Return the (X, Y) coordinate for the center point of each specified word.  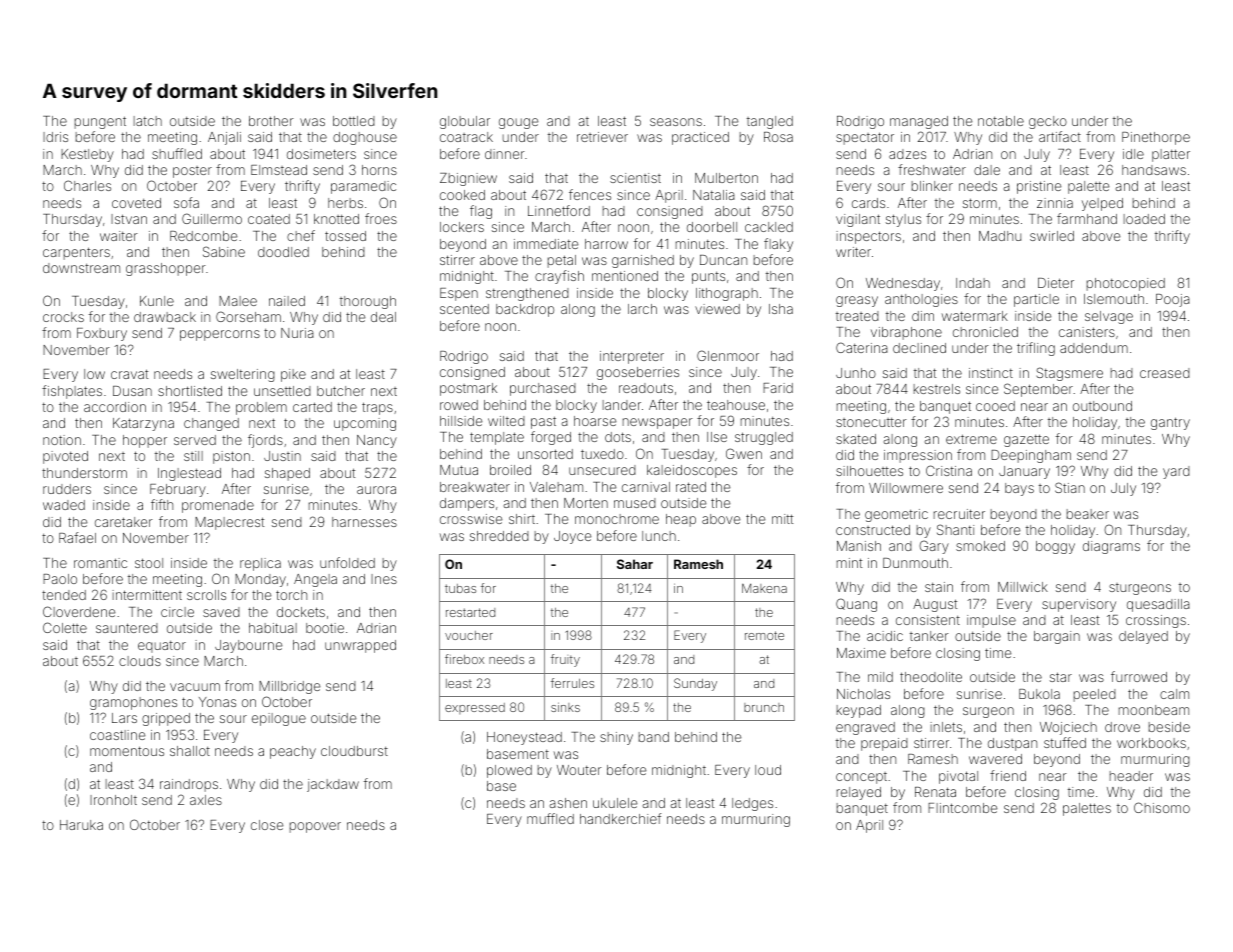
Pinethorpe (1156, 138)
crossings (1156, 621)
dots (618, 437)
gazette (1026, 440)
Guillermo (212, 218)
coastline (117, 735)
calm (1174, 694)
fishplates (72, 392)
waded (64, 505)
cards (868, 203)
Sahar (635, 564)
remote (764, 635)
